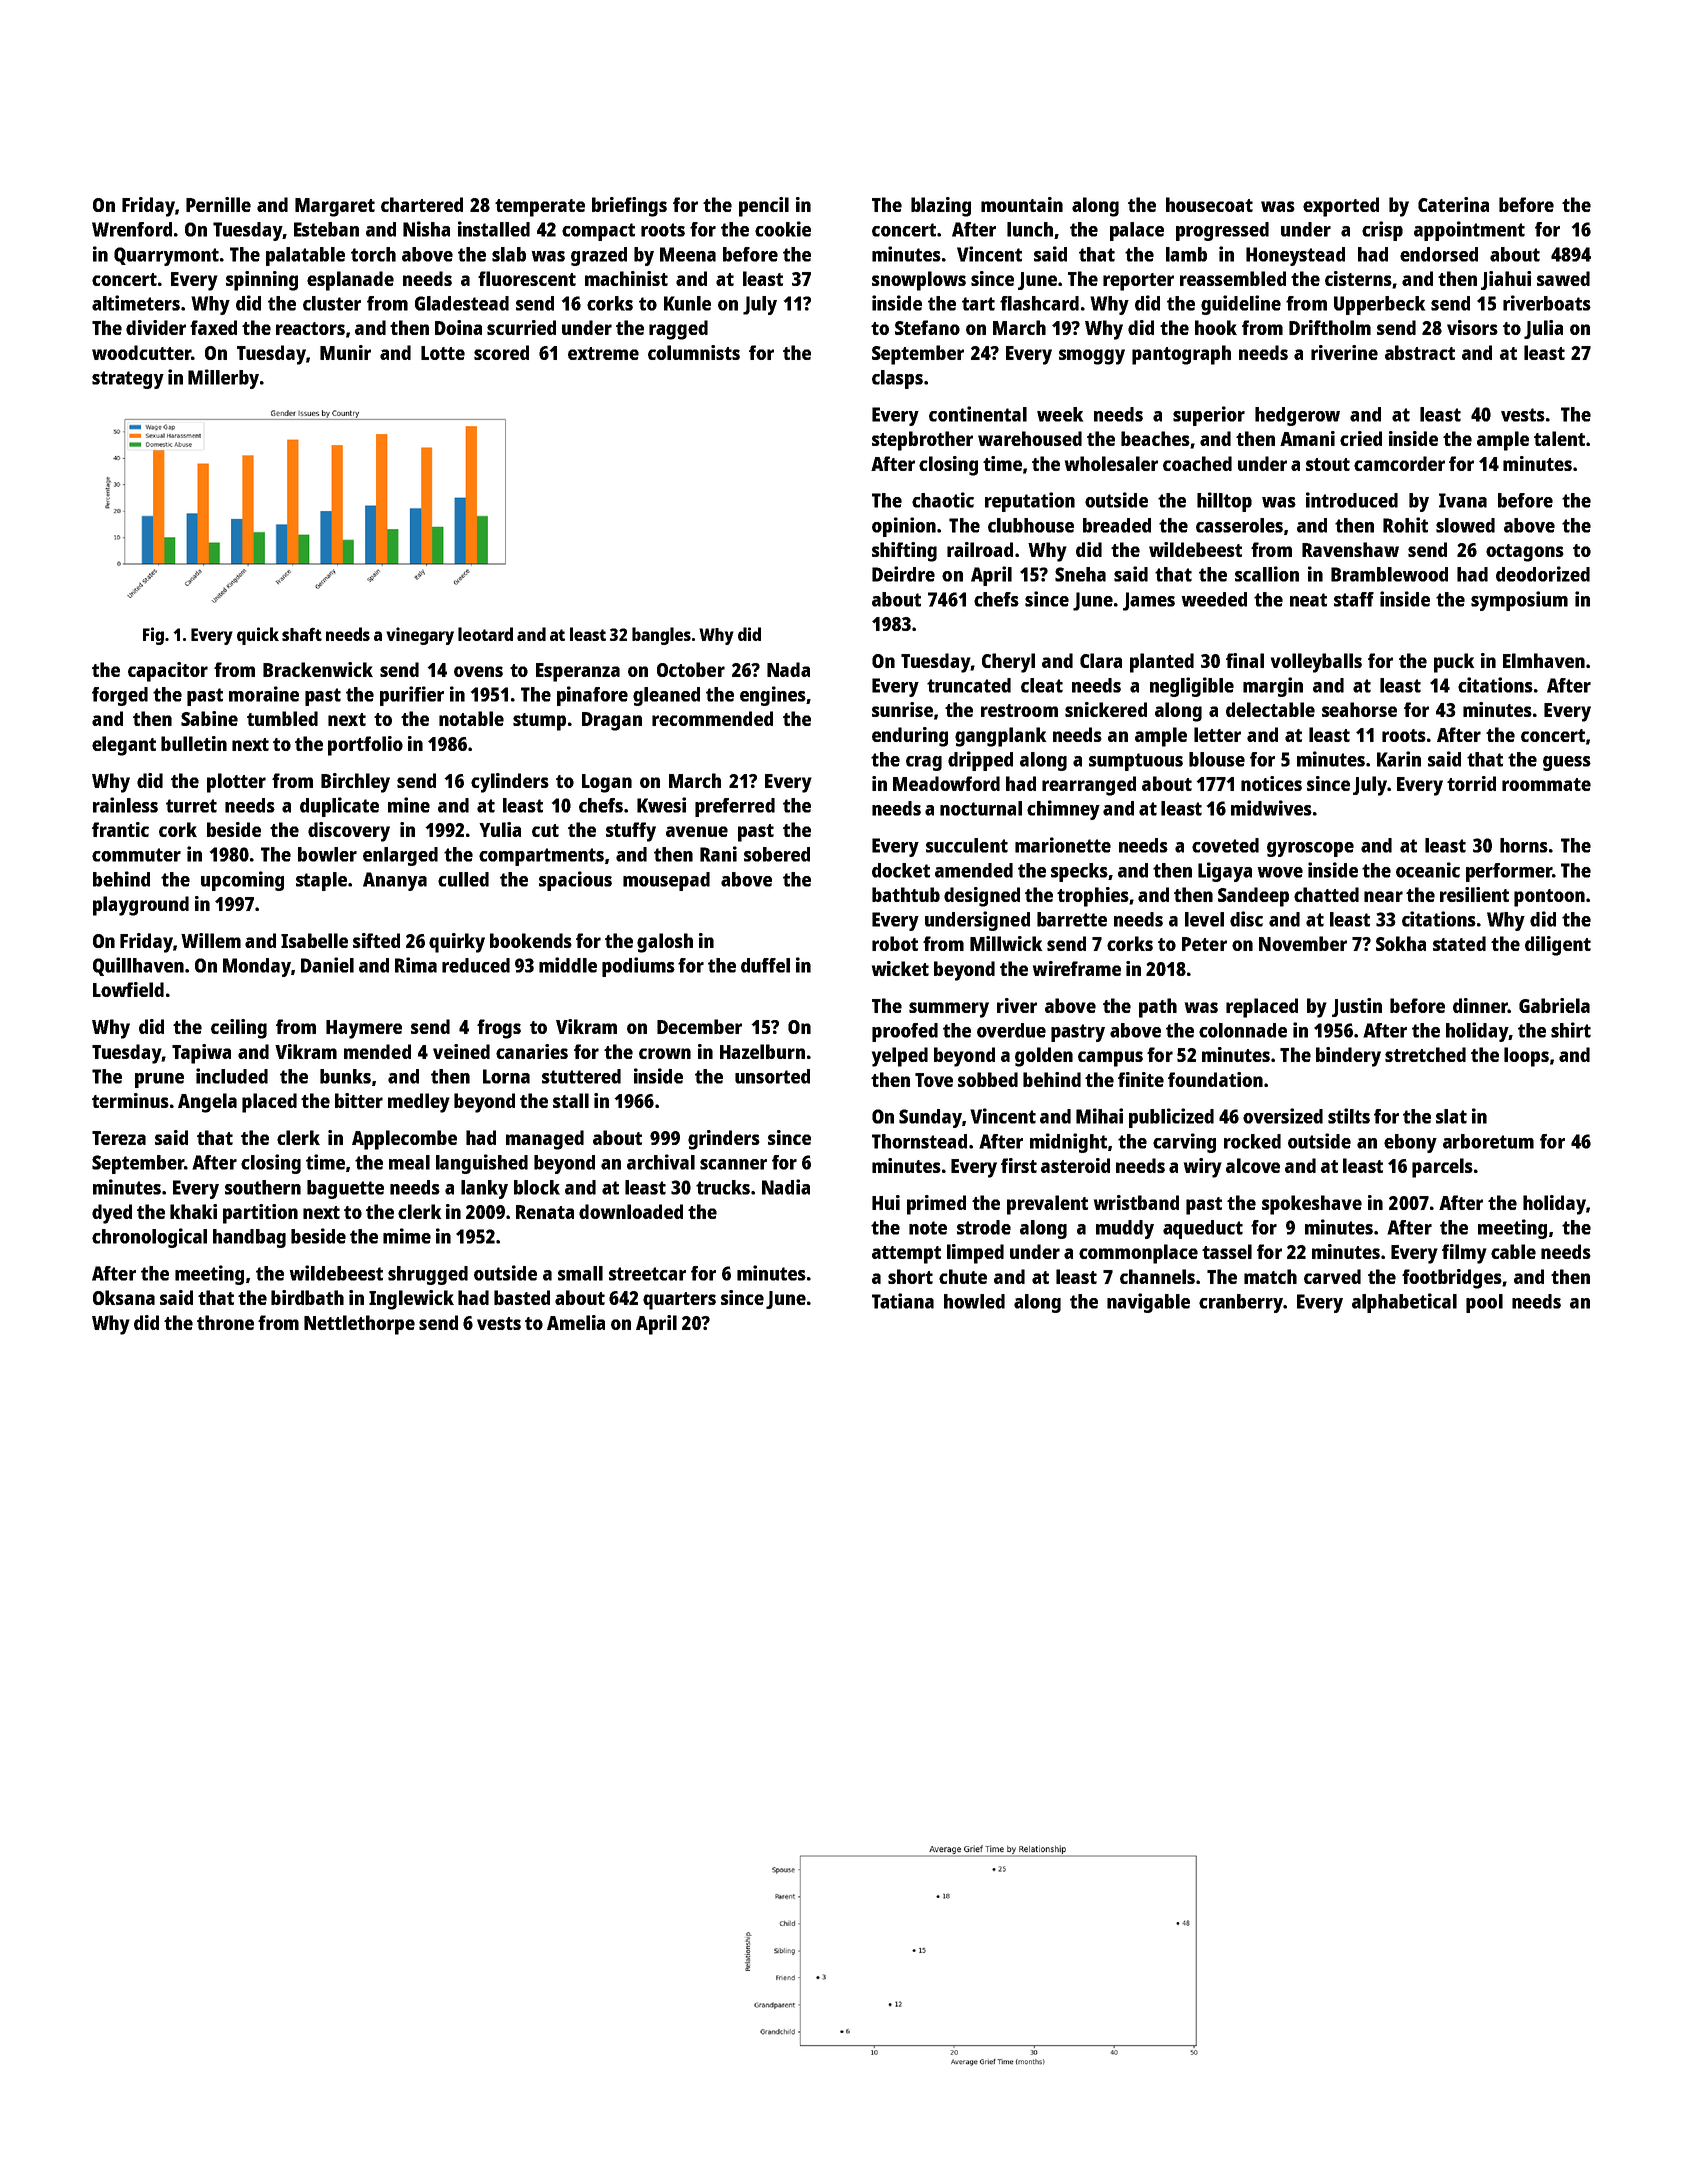  I want to click on roommate, so click(1546, 784).
